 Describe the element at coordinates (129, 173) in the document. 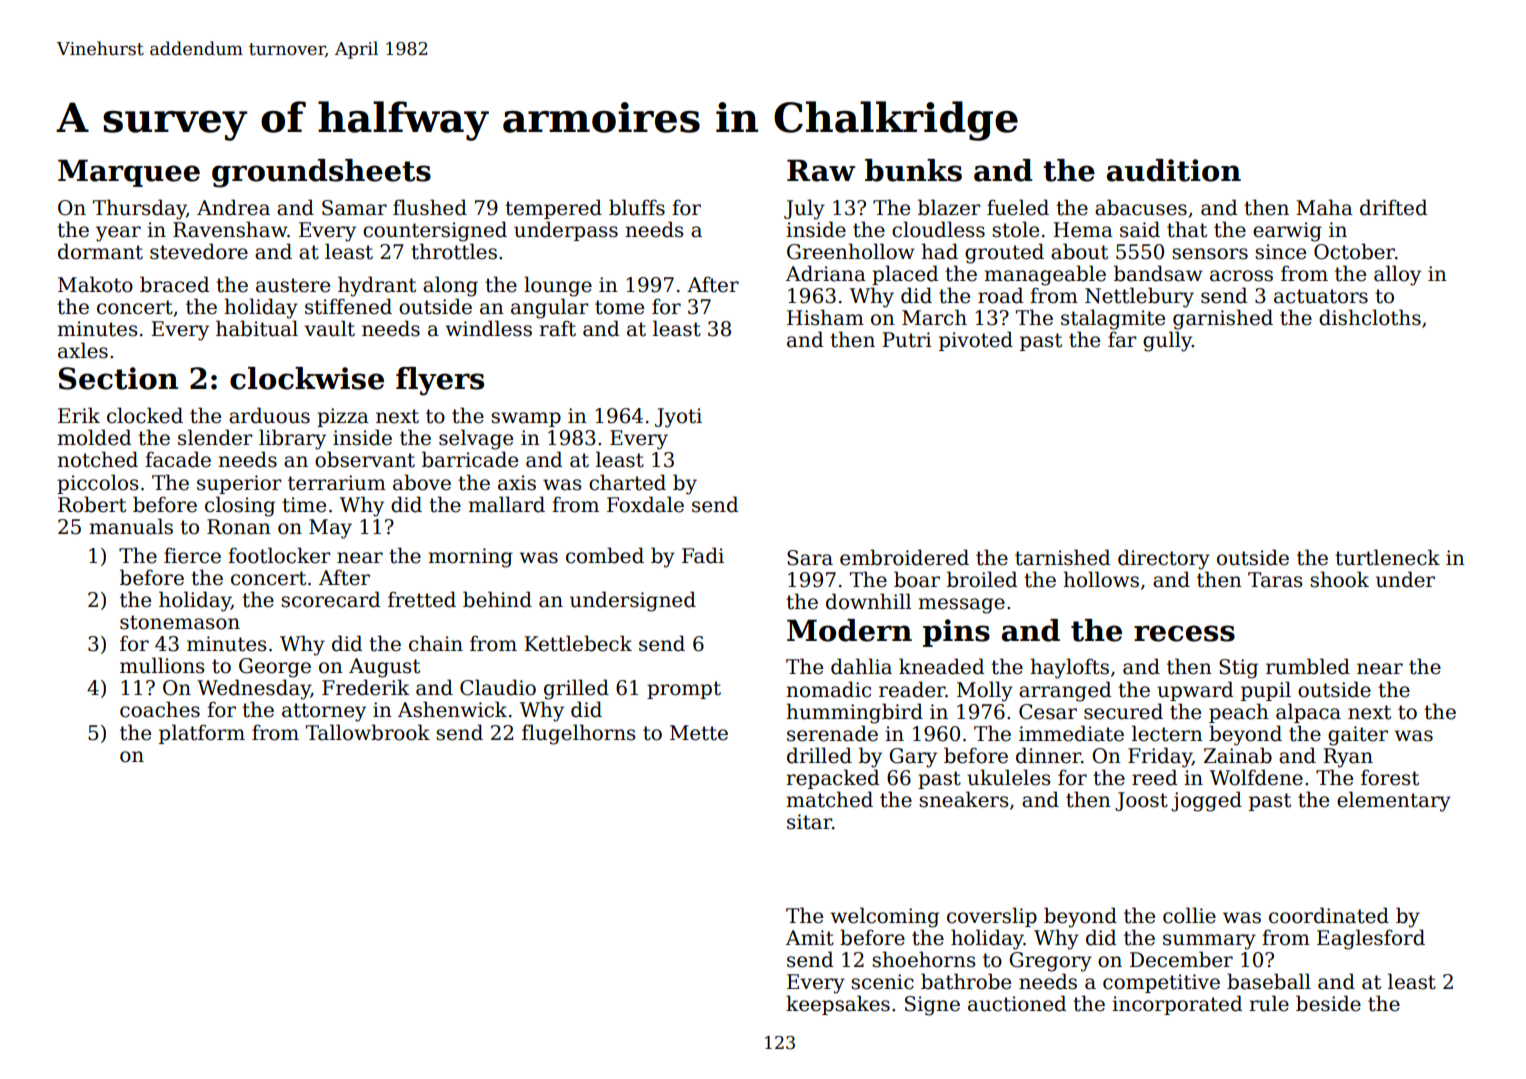

I see `Marquee` at that location.
